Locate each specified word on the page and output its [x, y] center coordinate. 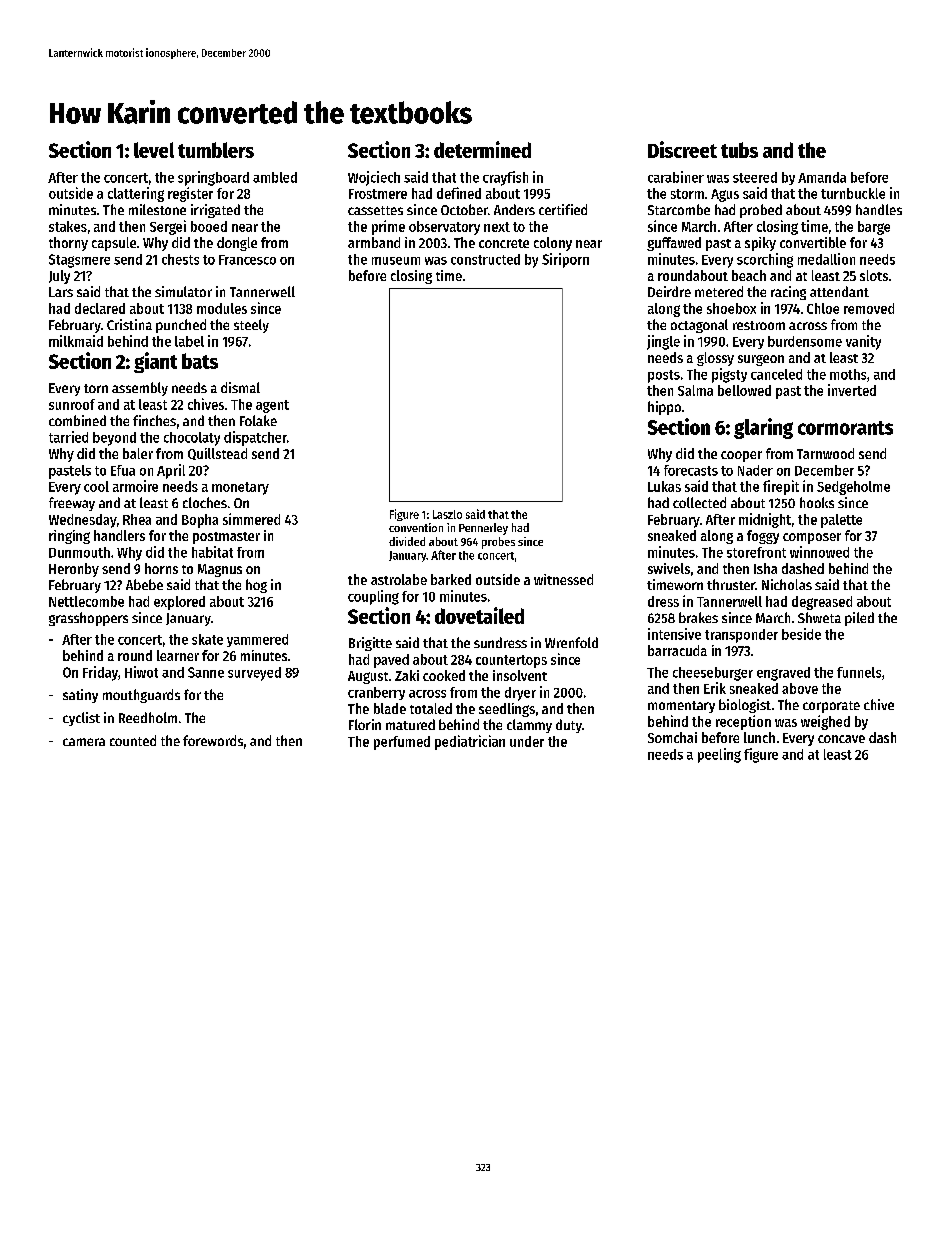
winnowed [819, 552]
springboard [213, 178]
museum [396, 261]
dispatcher [255, 438]
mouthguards [141, 696]
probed [761, 211]
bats [200, 361]
